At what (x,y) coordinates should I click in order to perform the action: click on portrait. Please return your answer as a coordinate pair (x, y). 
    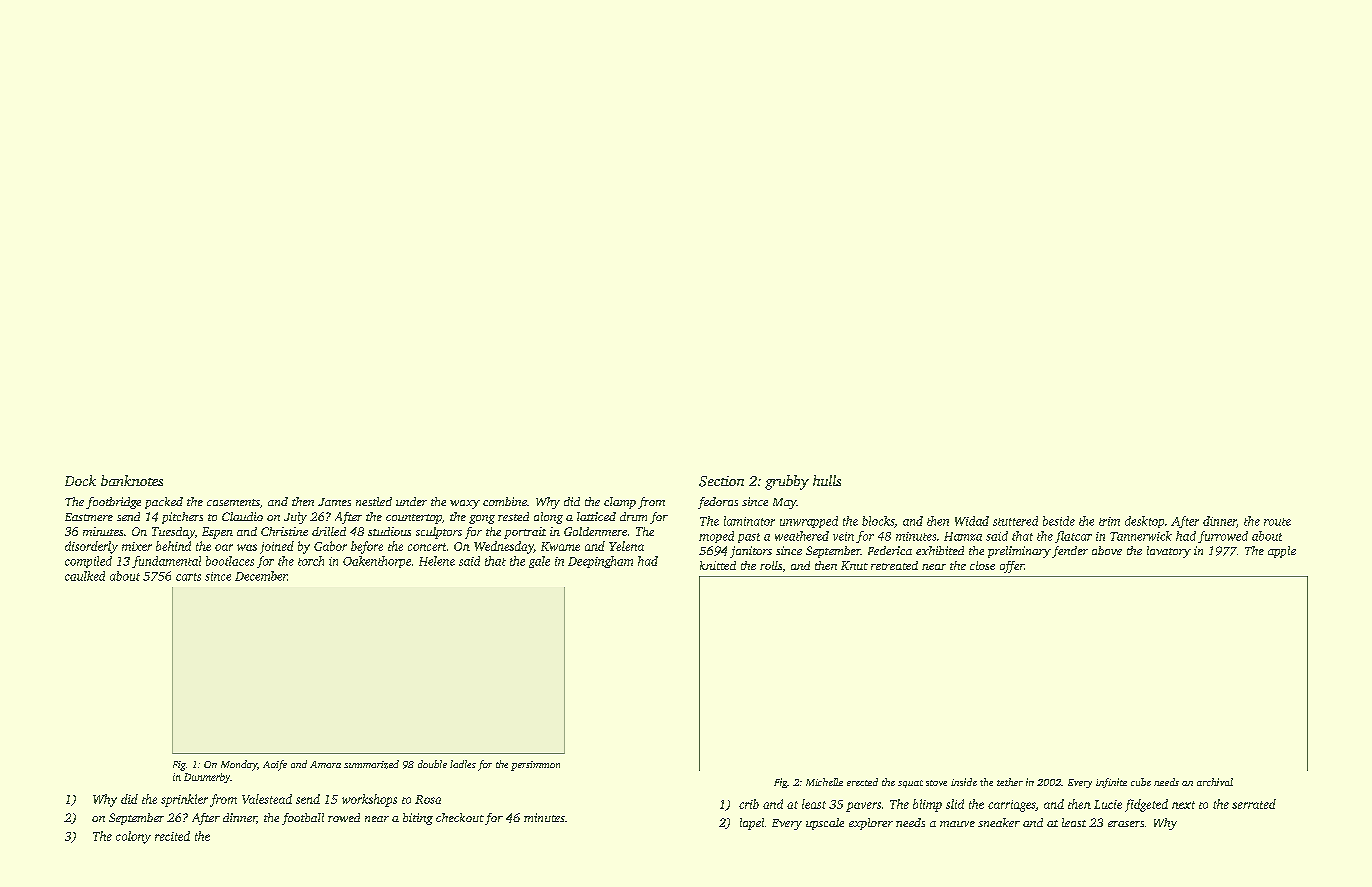
    Looking at the image, I should click on (525, 533).
